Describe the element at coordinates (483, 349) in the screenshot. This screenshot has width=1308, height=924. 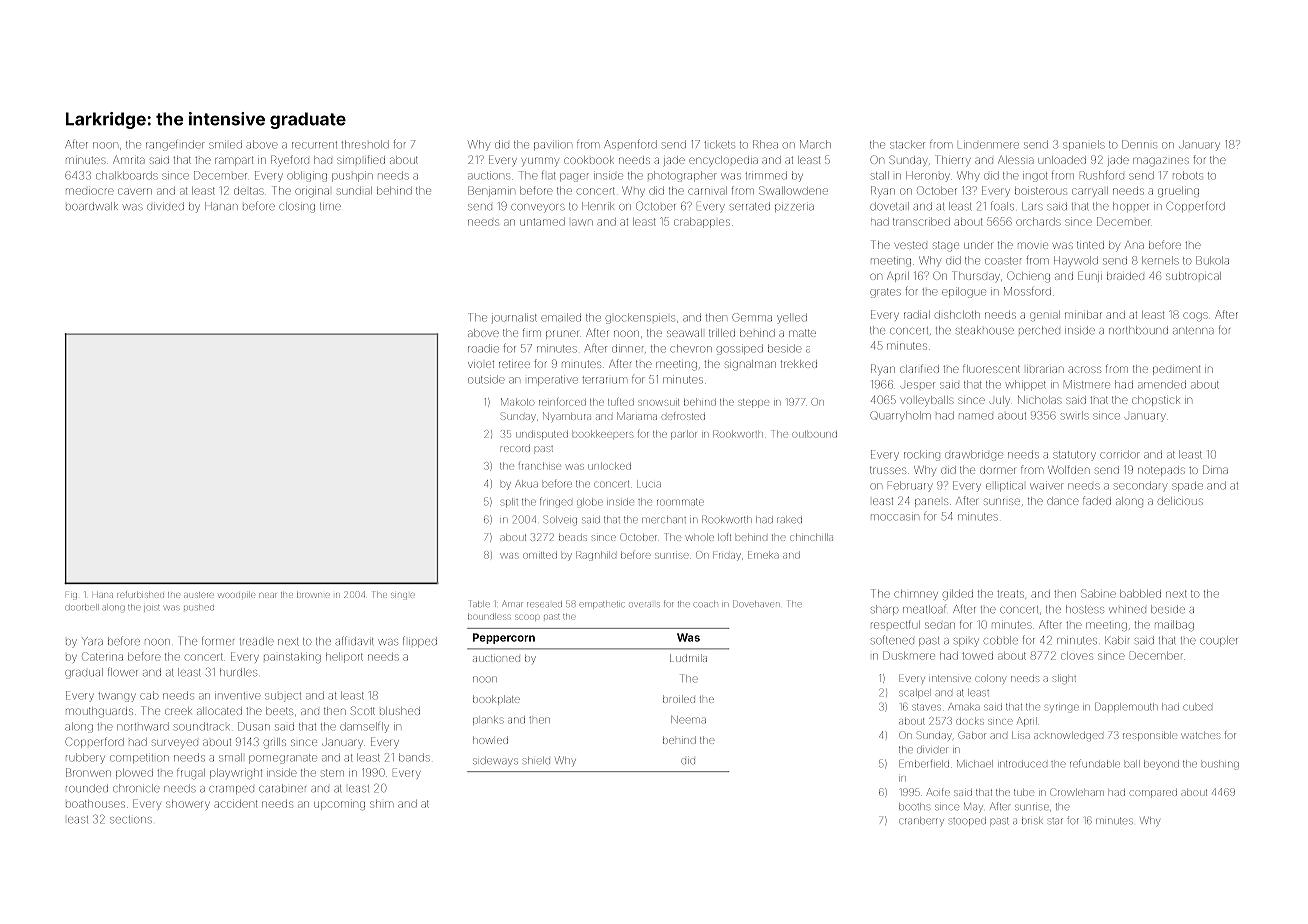
I see `roadie` at that location.
